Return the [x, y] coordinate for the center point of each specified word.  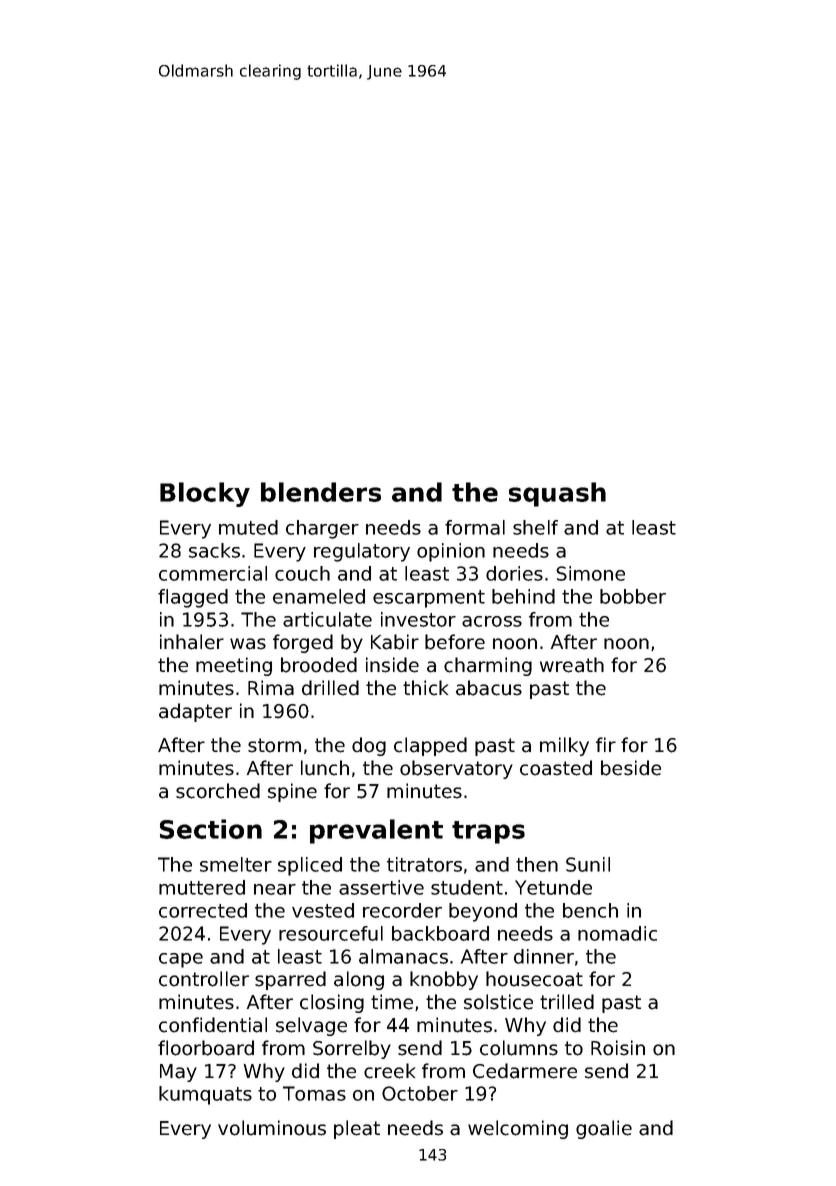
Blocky [205, 494]
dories [514, 573]
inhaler [192, 642]
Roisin [618, 1048]
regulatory [362, 552]
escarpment [429, 599]
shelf [535, 527]
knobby [444, 980]
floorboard [206, 1048]
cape [181, 960]
